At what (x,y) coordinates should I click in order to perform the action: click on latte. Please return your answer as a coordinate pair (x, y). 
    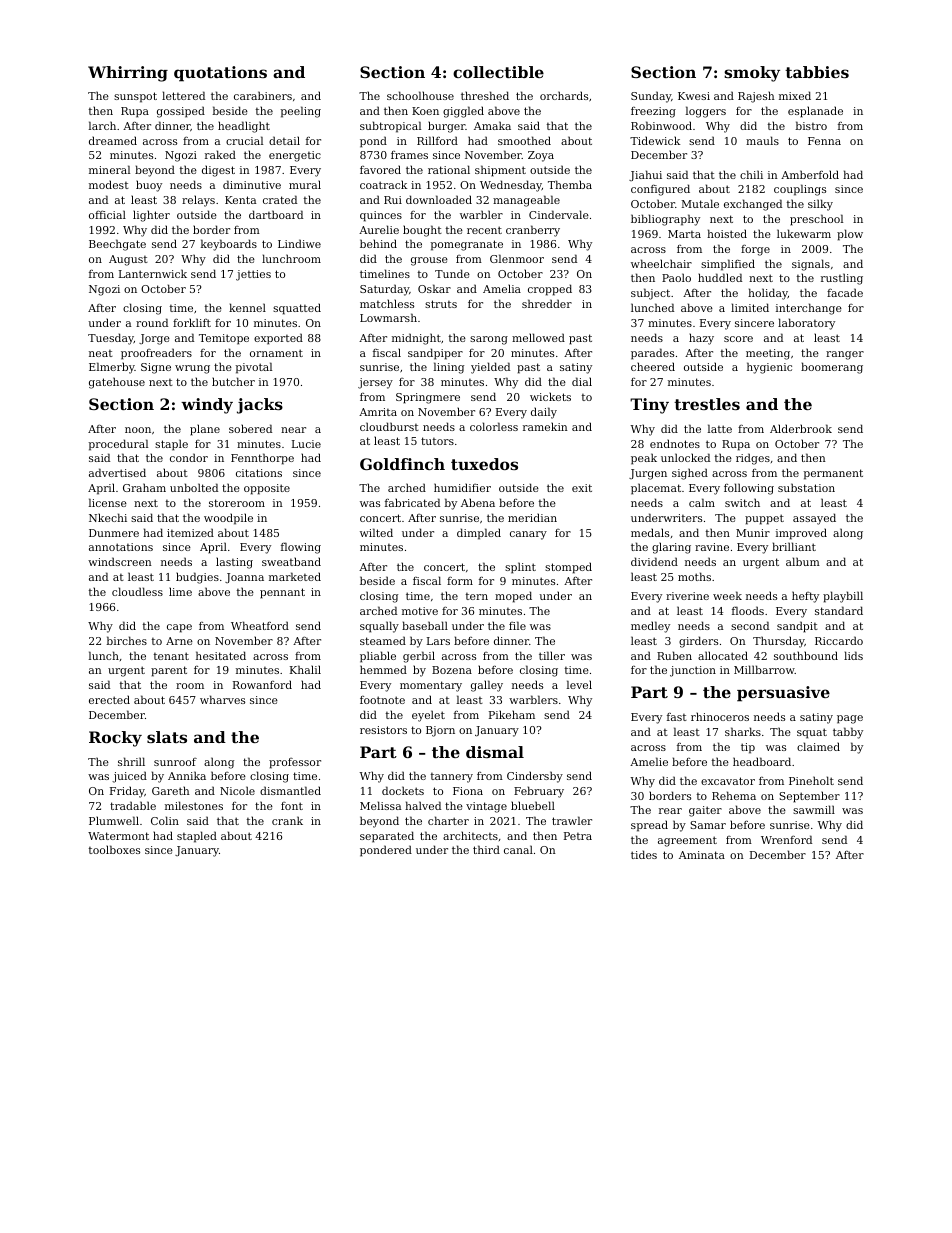
    Looking at the image, I should click on (720, 428).
